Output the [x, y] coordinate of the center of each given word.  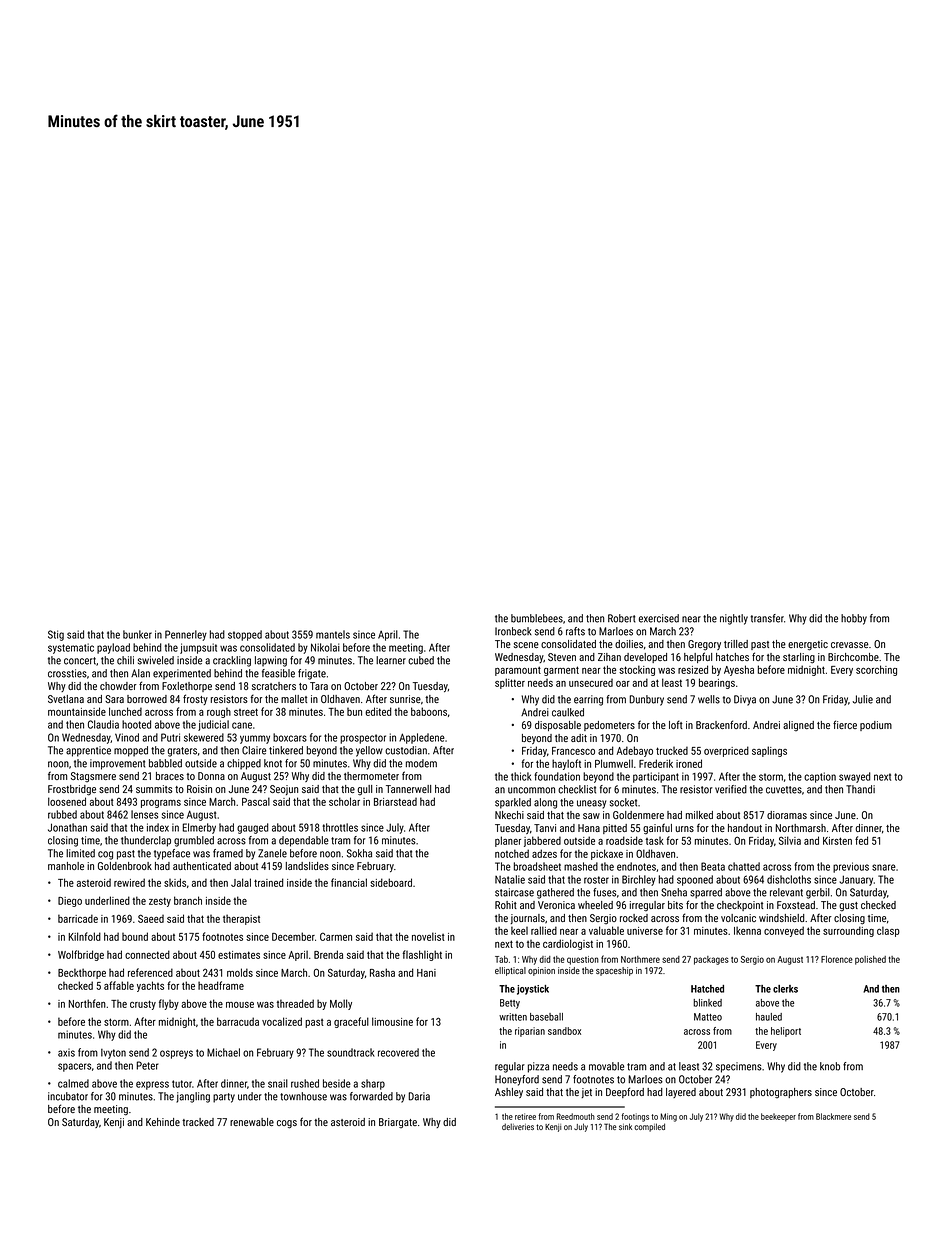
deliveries [518, 1126]
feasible [278, 673]
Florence [837, 959]
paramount [518, 671]
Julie [863, 699]
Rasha [382, 972]
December [293, 936]
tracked [198, 1122]
